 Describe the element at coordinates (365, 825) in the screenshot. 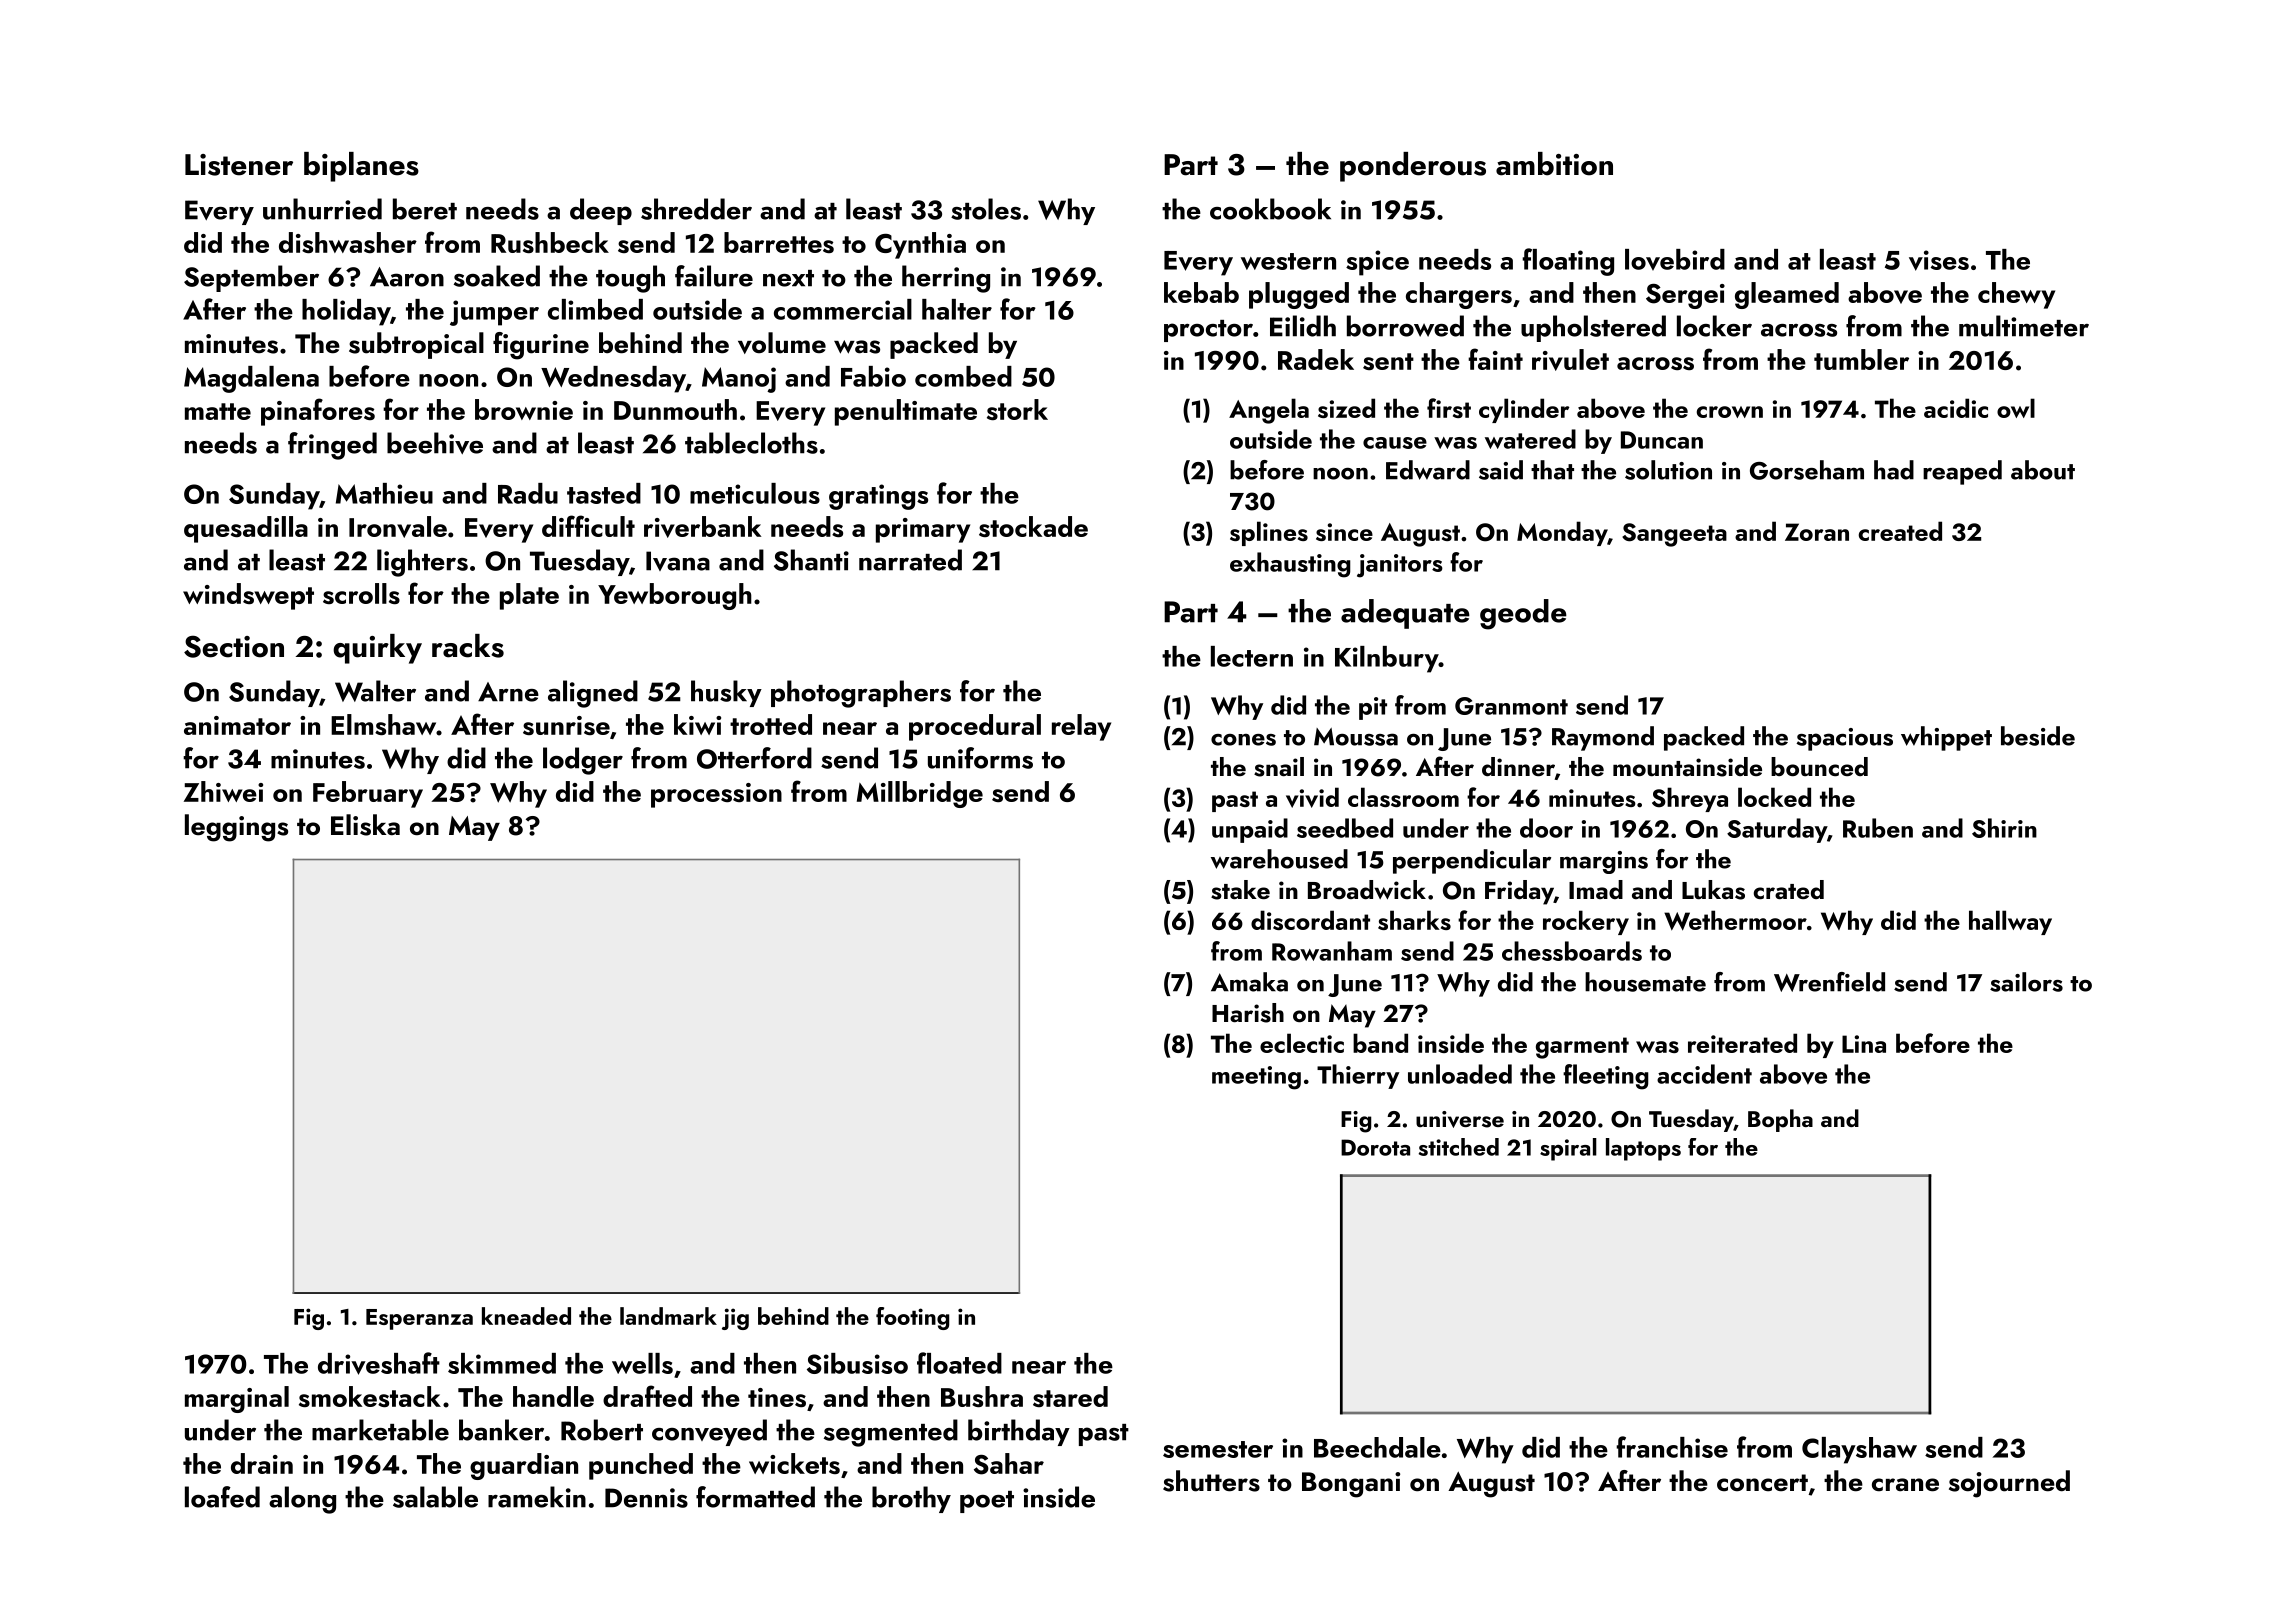

I see `Eliska` at that location.
